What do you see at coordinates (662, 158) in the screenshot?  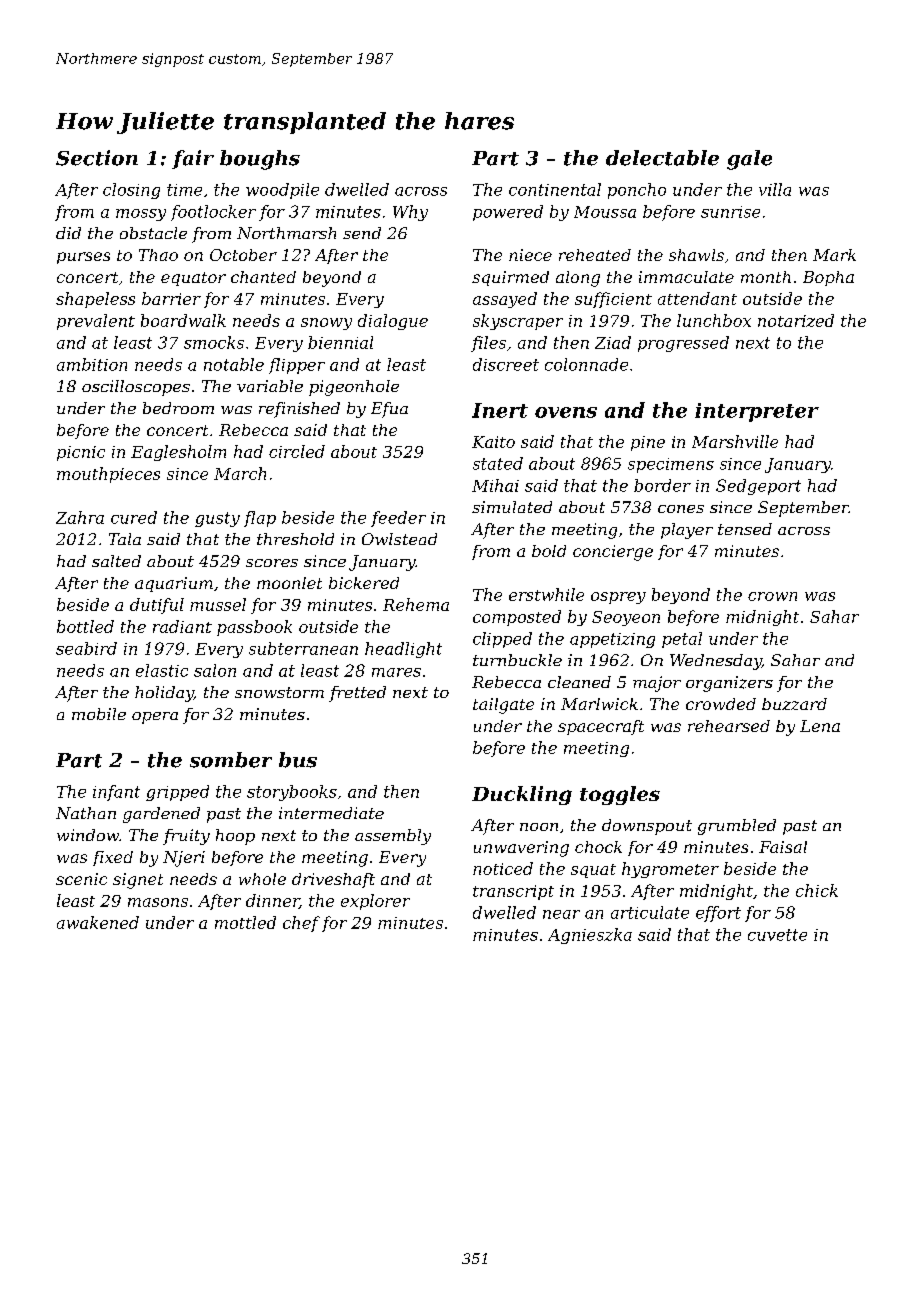 I see `delectable` at bounding box center [662, 158].
